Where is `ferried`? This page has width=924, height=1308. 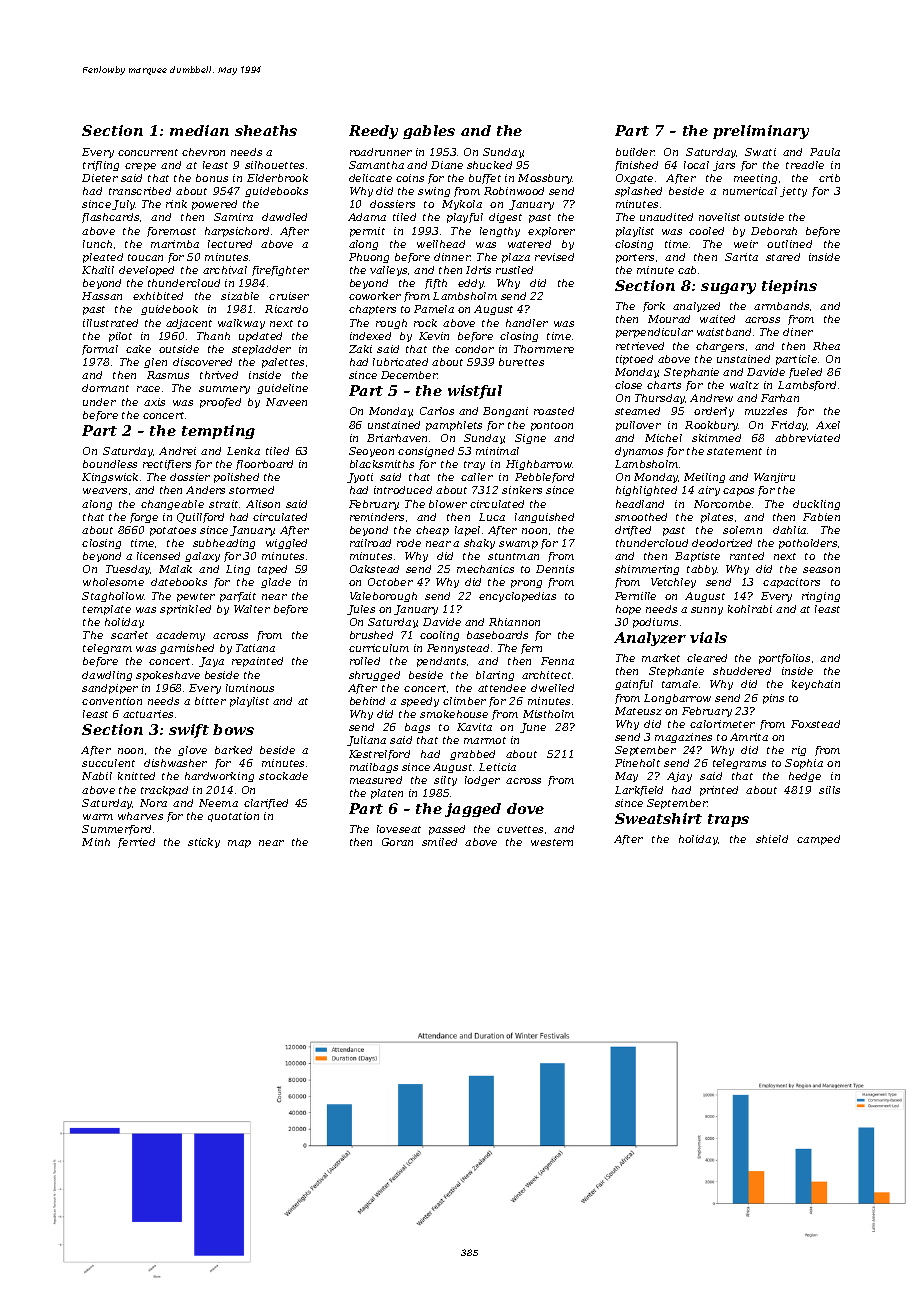 ferried is located at coordinates (136, 843).
